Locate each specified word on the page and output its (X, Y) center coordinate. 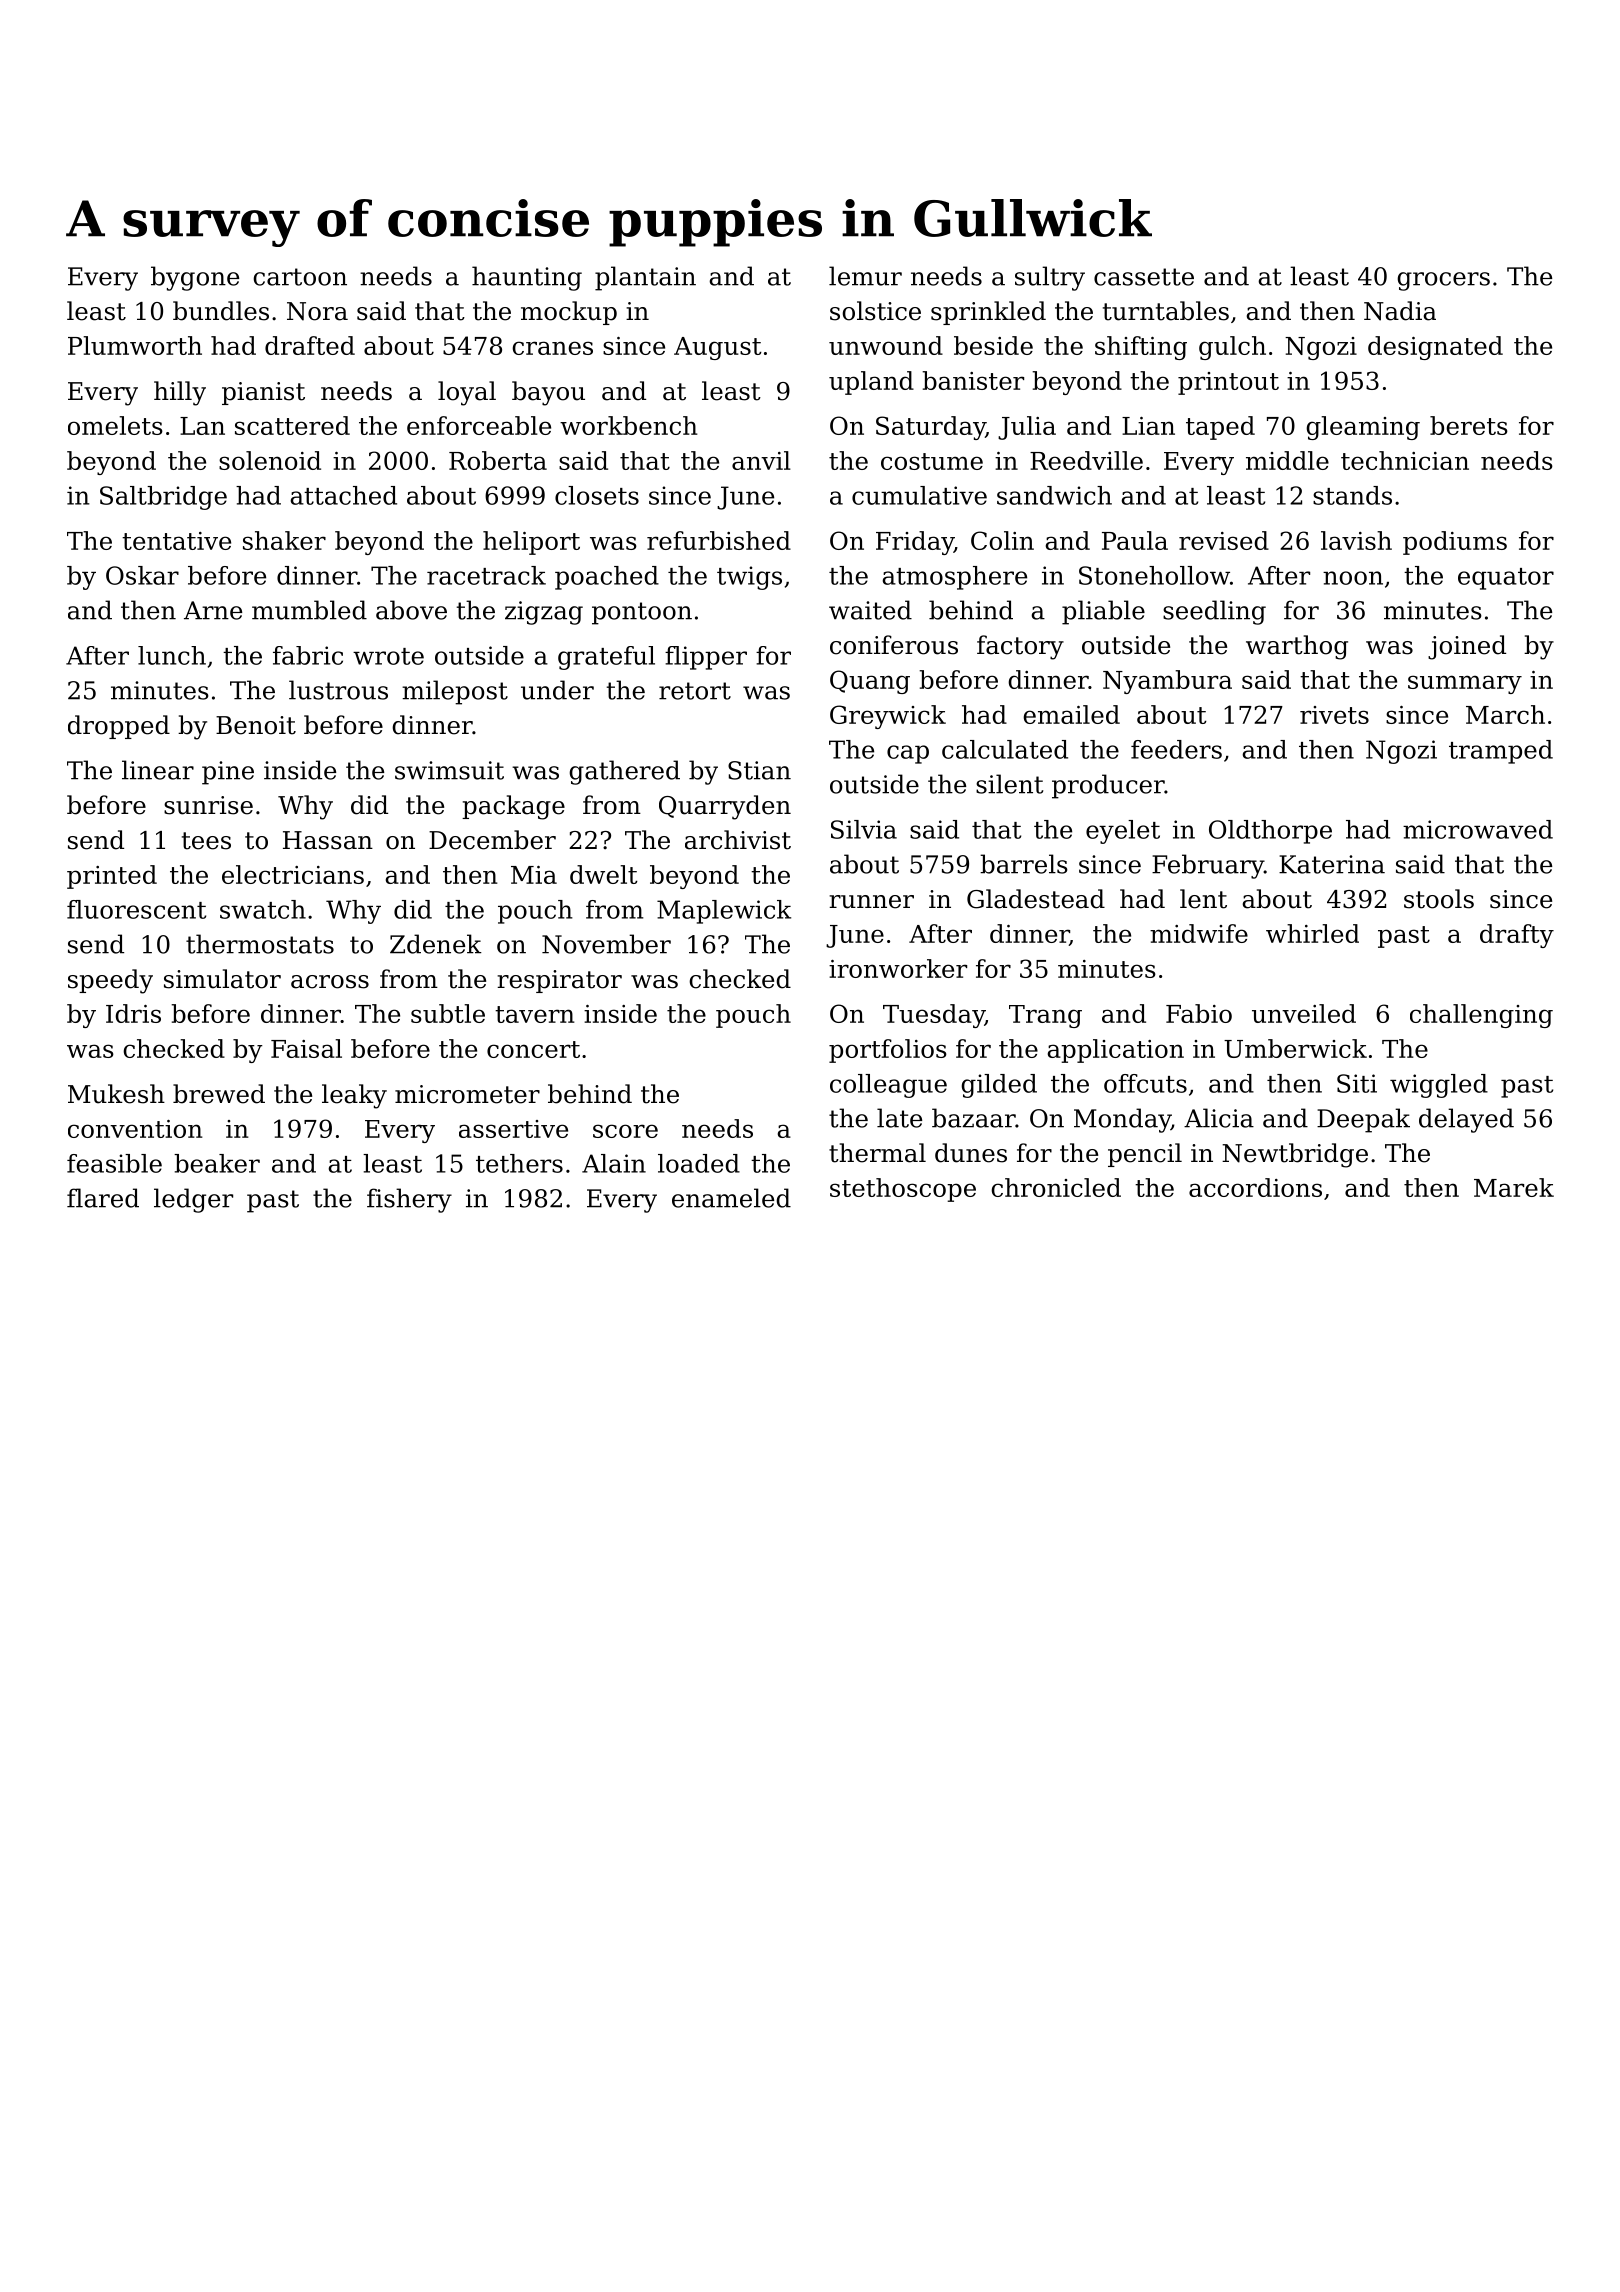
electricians (293, 874)
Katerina (1332, 864)
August (718, 348)
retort (695, 691)
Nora (317, 311)
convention (135, 1129)
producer (1108, 786)
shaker (284, 540)
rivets (1334, 715)
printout (1228, 383)
